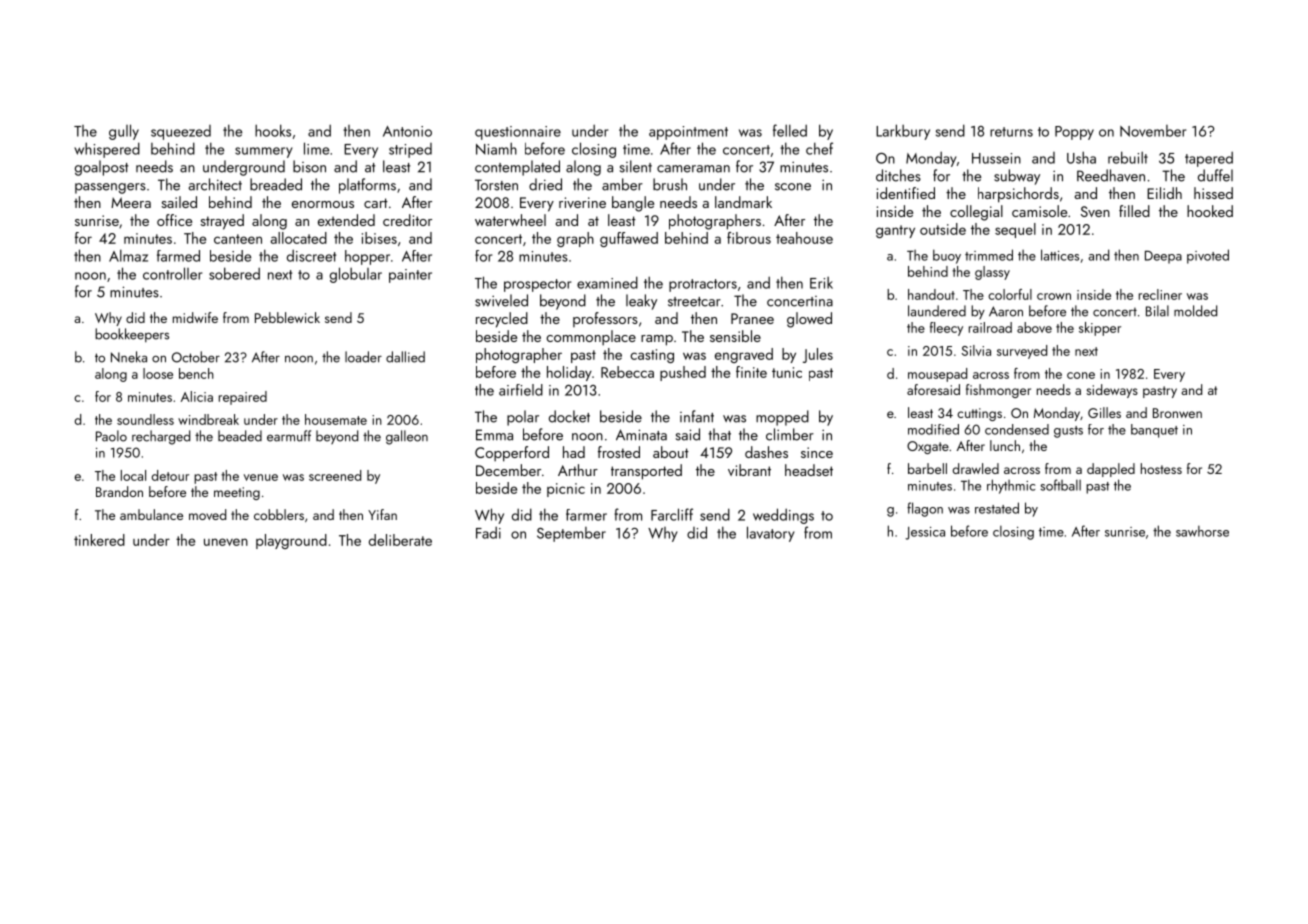  What do you see at coordinates (400, 540) in the screenshot?
I see `deliberate` at bounding box center [400, 540].
